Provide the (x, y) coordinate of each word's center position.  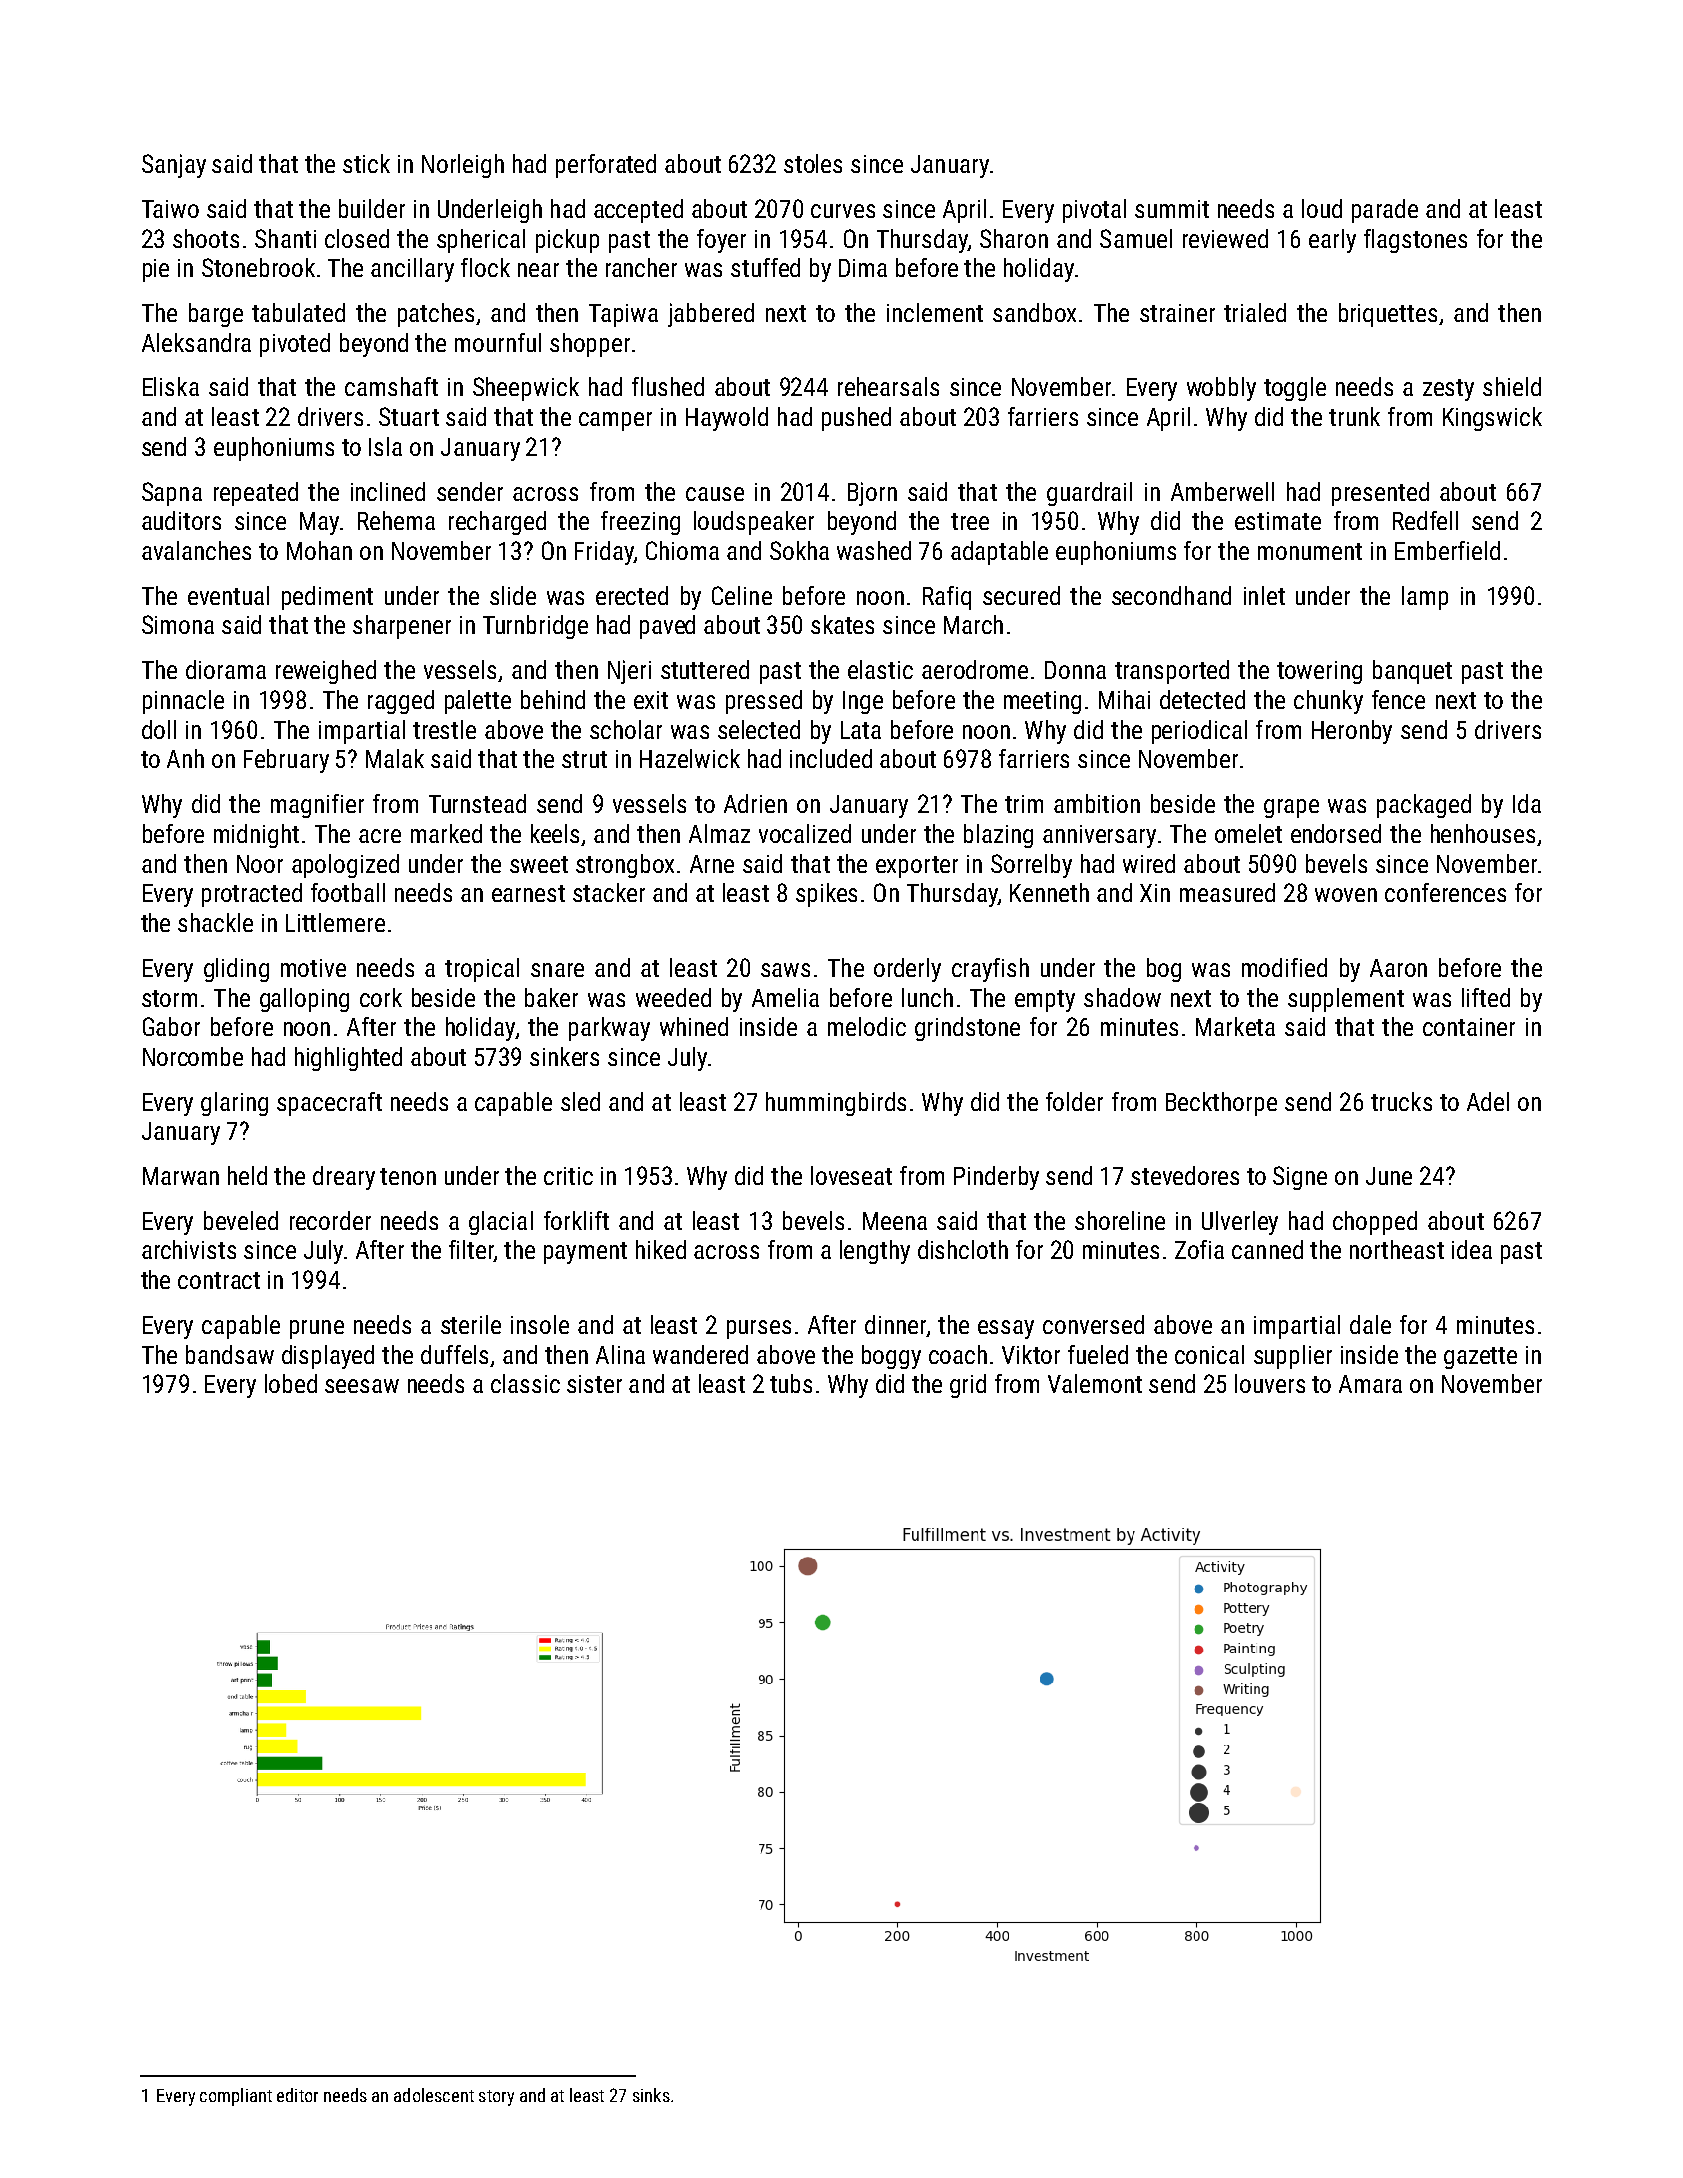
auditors (181, 520)
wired (1149, 863)
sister (594, 1384)
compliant (236, 2097)
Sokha (799, 550)
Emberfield (1447, 550)
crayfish (990, 970)
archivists (189, 1249)
